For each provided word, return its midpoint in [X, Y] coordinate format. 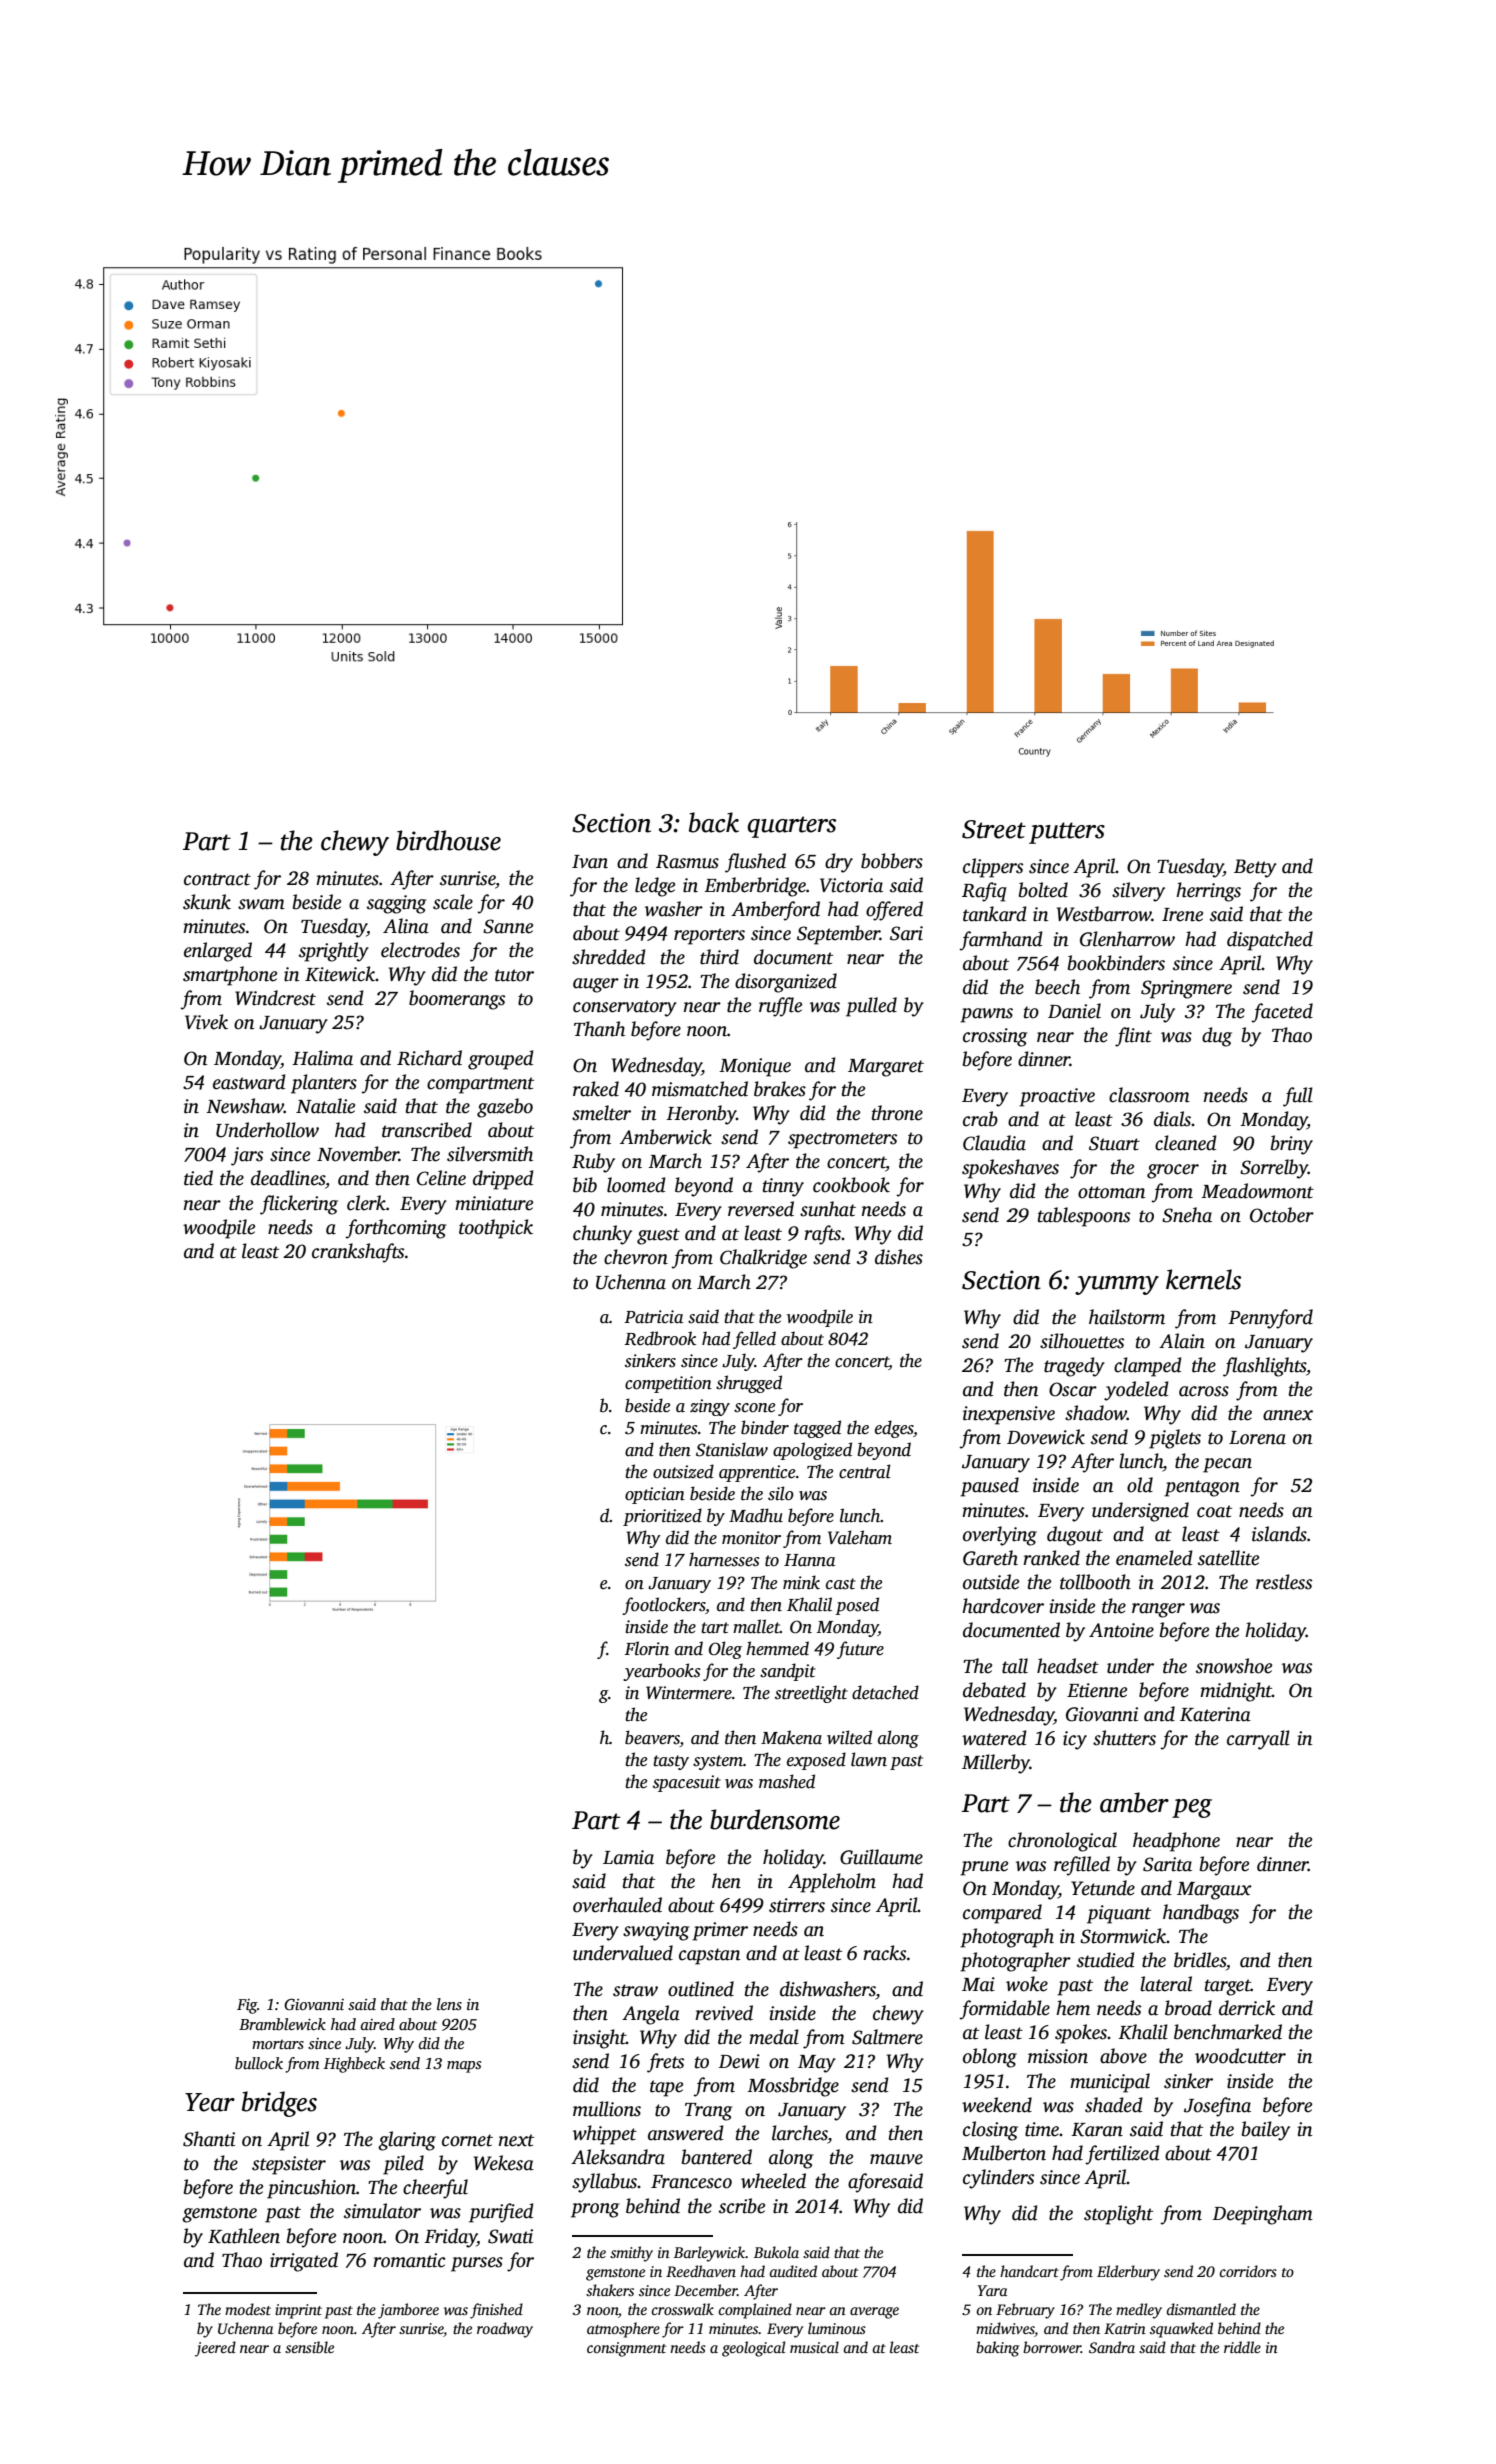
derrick [1247, 2008]
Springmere [1186, 989]
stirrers [797, 1905]
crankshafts [358, 1253]
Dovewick [1046, 1437]
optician [655, 1495]
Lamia [628, 1857]
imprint [298, 2311]
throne [897, 1113]
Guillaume [881, 1857]
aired [378, 2024]
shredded [609, 957]
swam [261, 904]
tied [198, 1178]
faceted [1282, 1013]
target [1228, 1987]
